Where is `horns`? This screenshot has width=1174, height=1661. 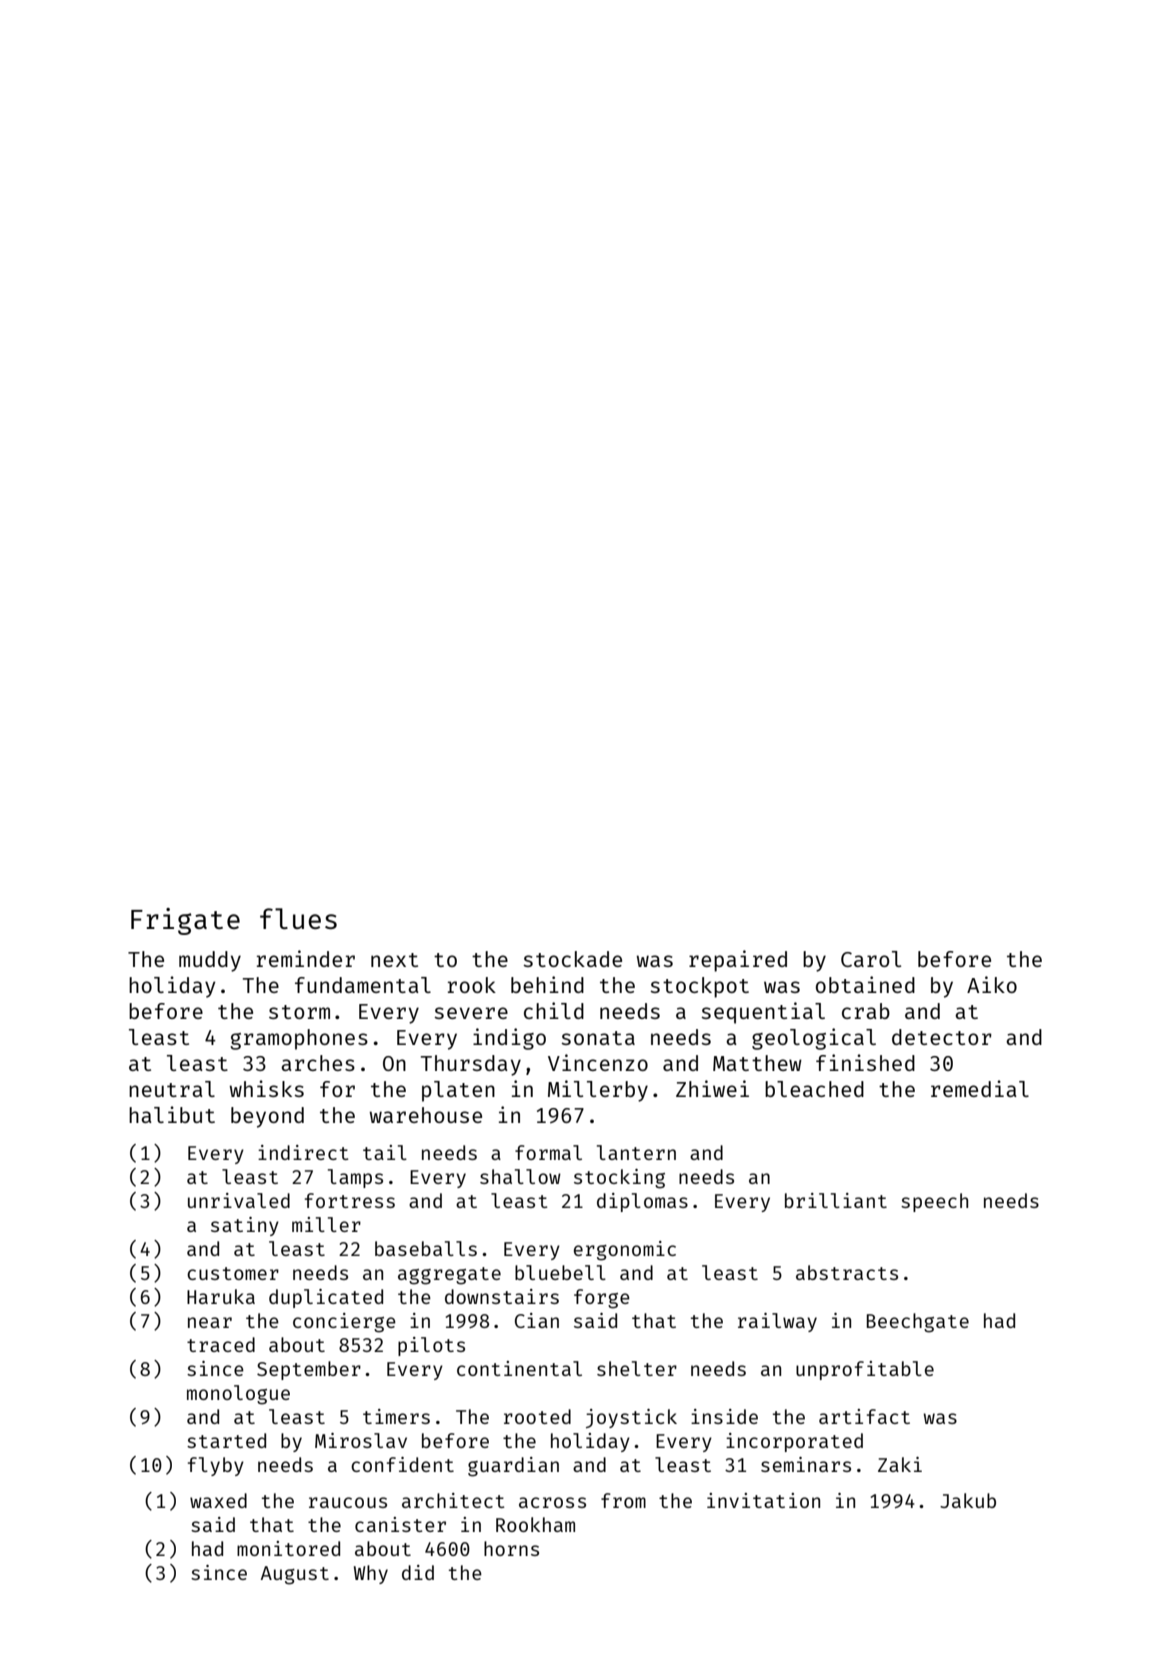
horns is located at coordinates (511, 1548).
